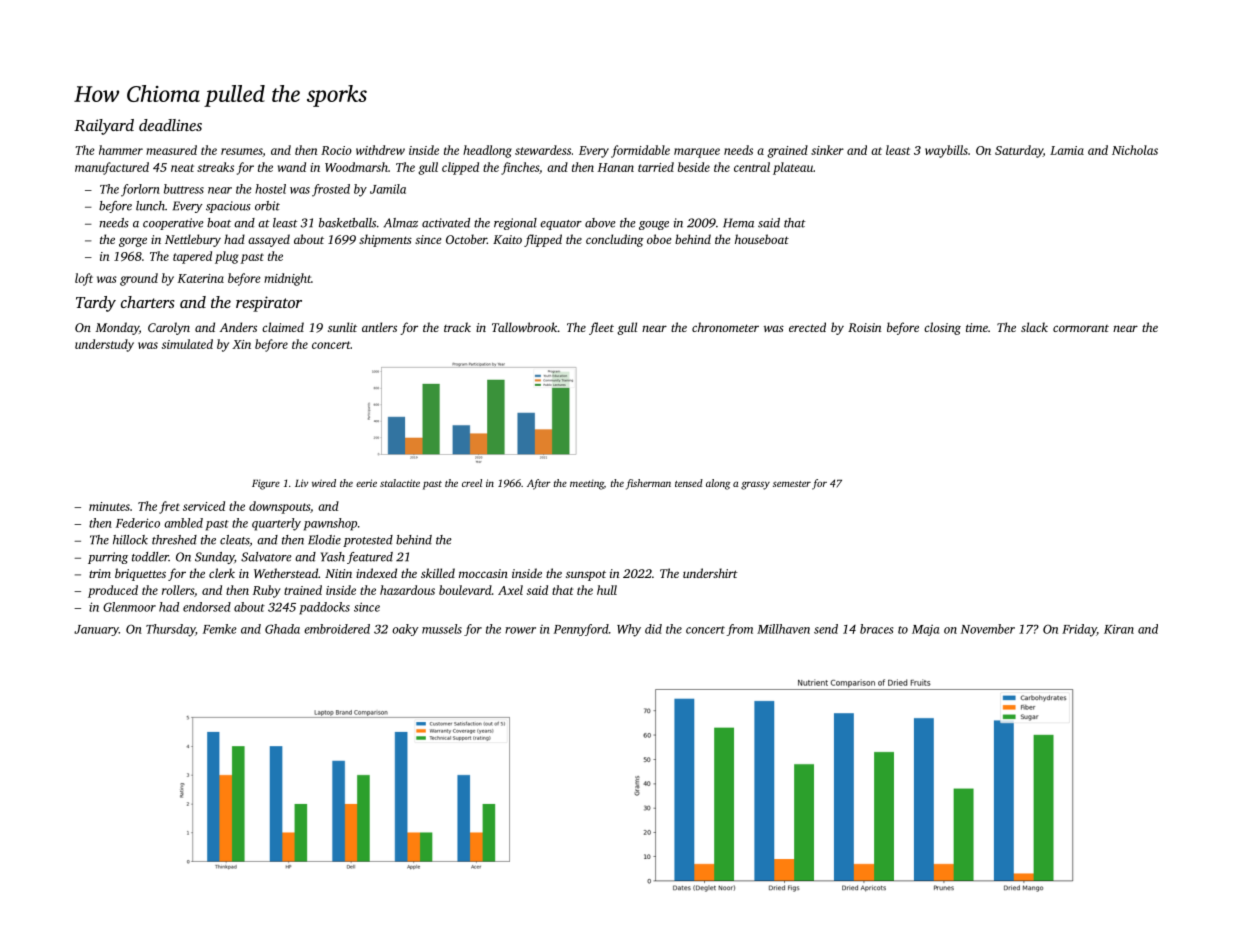  What do you see at coordinates (96, 304) in the screenshot?
I see `Tardy` at bounding box center [96, 304].
